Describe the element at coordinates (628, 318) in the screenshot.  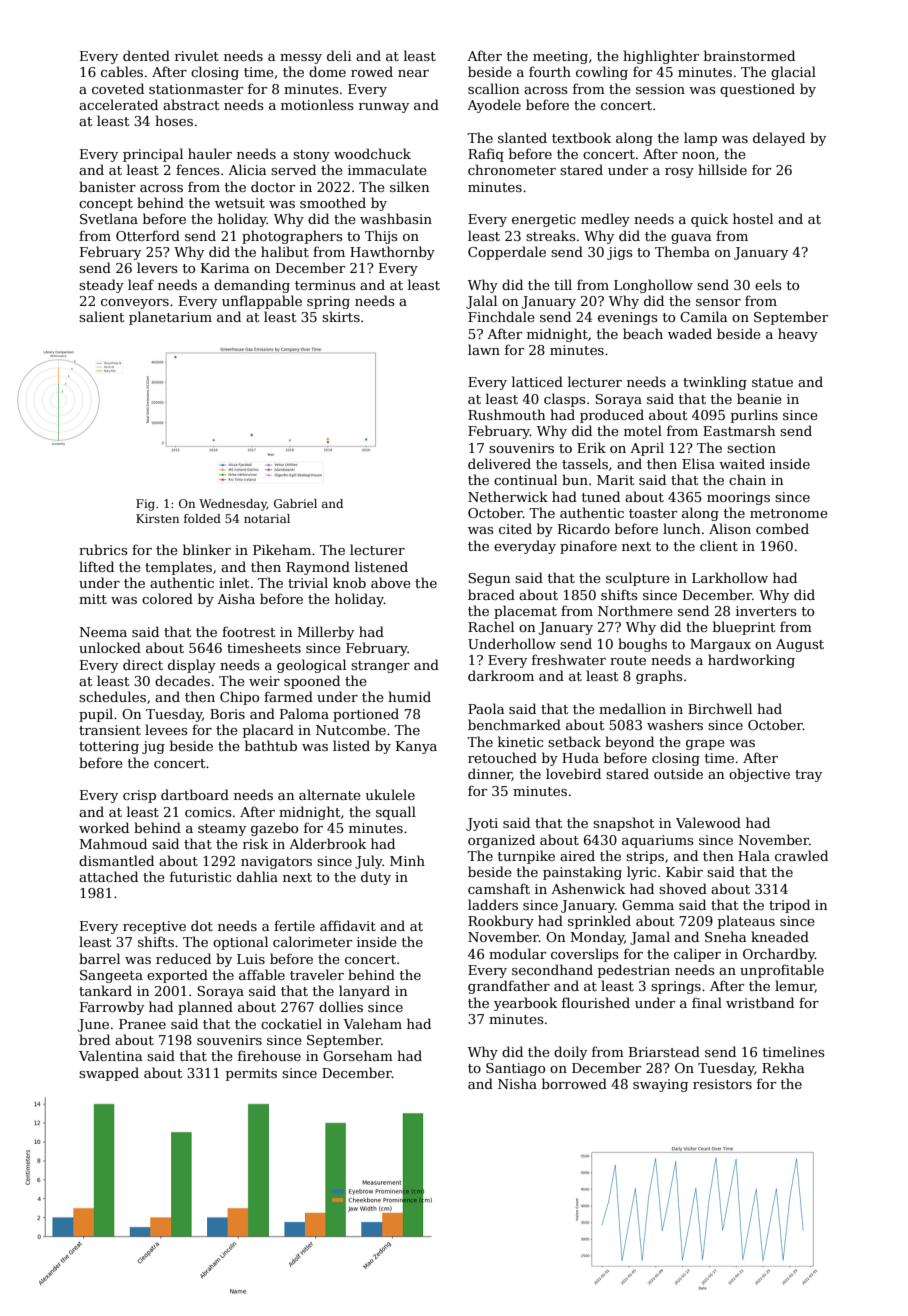
I see `evenings` at that location.
